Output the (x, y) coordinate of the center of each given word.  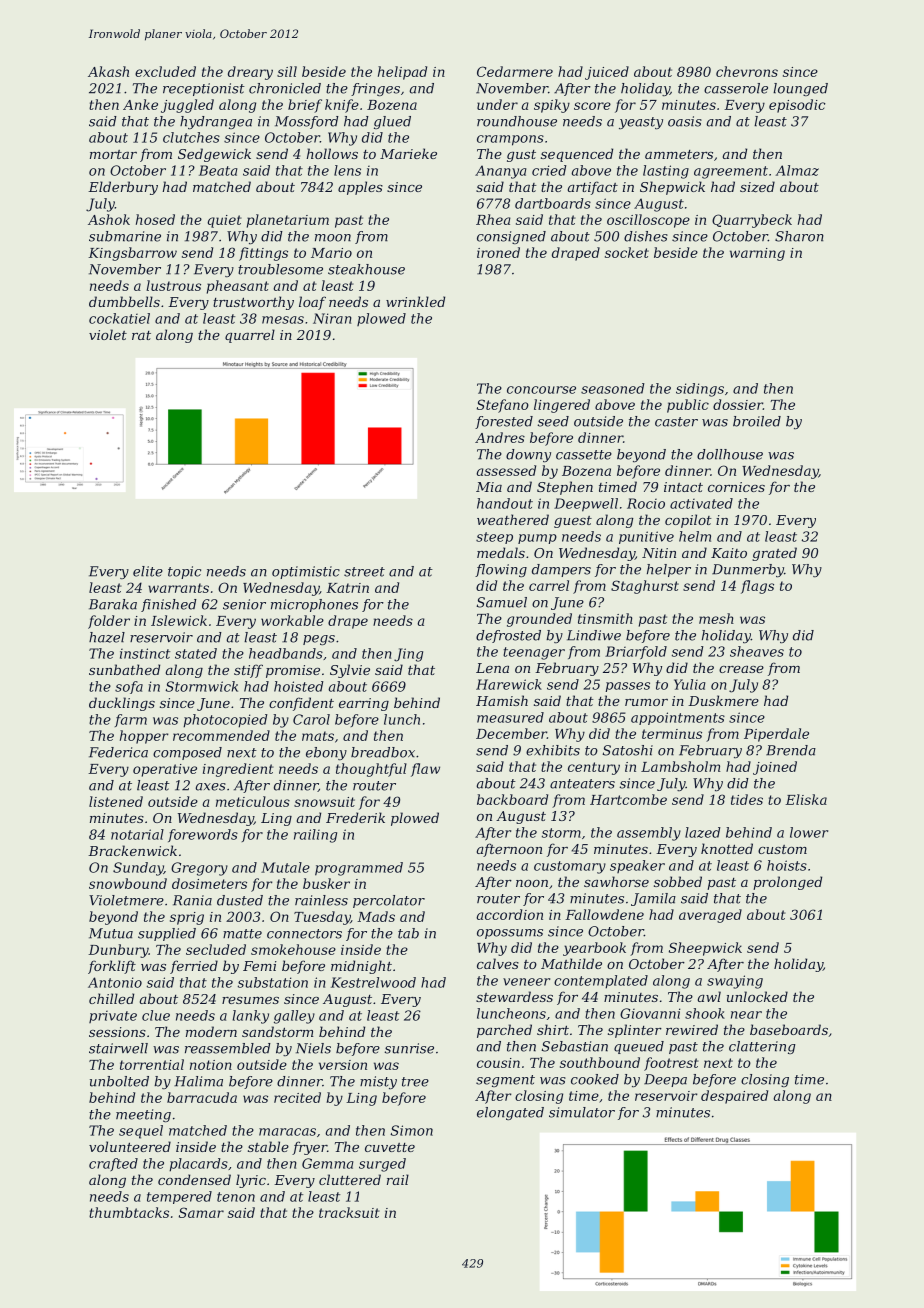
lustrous (173, 285)
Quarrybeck (752, 221)
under (497, 104)
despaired (734, 1097)
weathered (513, 519)
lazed (703, 832)
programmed (359, 869)
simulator (582, 1112)
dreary (250, 73)
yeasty (641, 123)
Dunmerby (748, 570)
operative (165, 770)
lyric (251, 1181)
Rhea (493, 219)
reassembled (228, 1048)
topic (184, 572)
